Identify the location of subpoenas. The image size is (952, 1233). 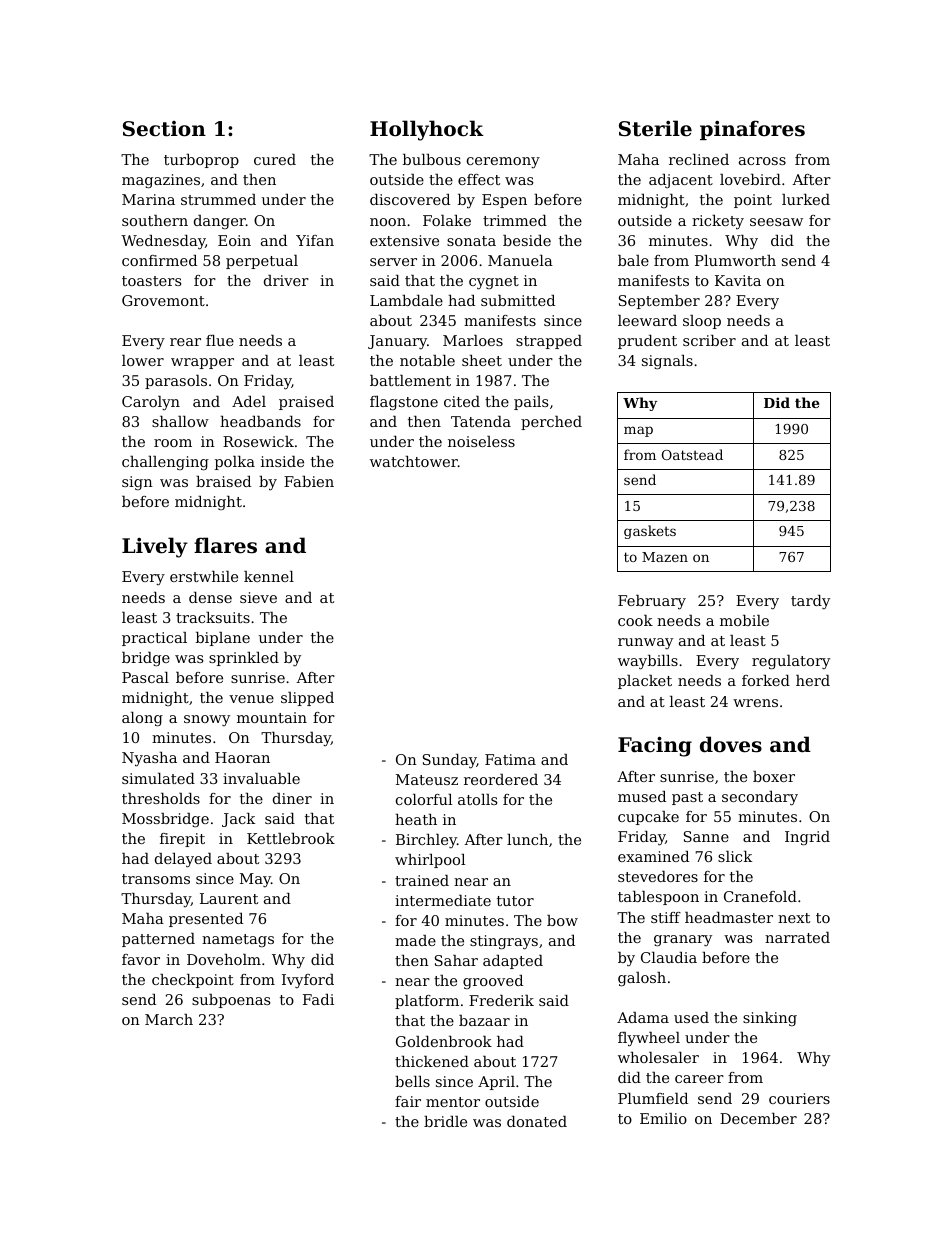
(231, 1001).
